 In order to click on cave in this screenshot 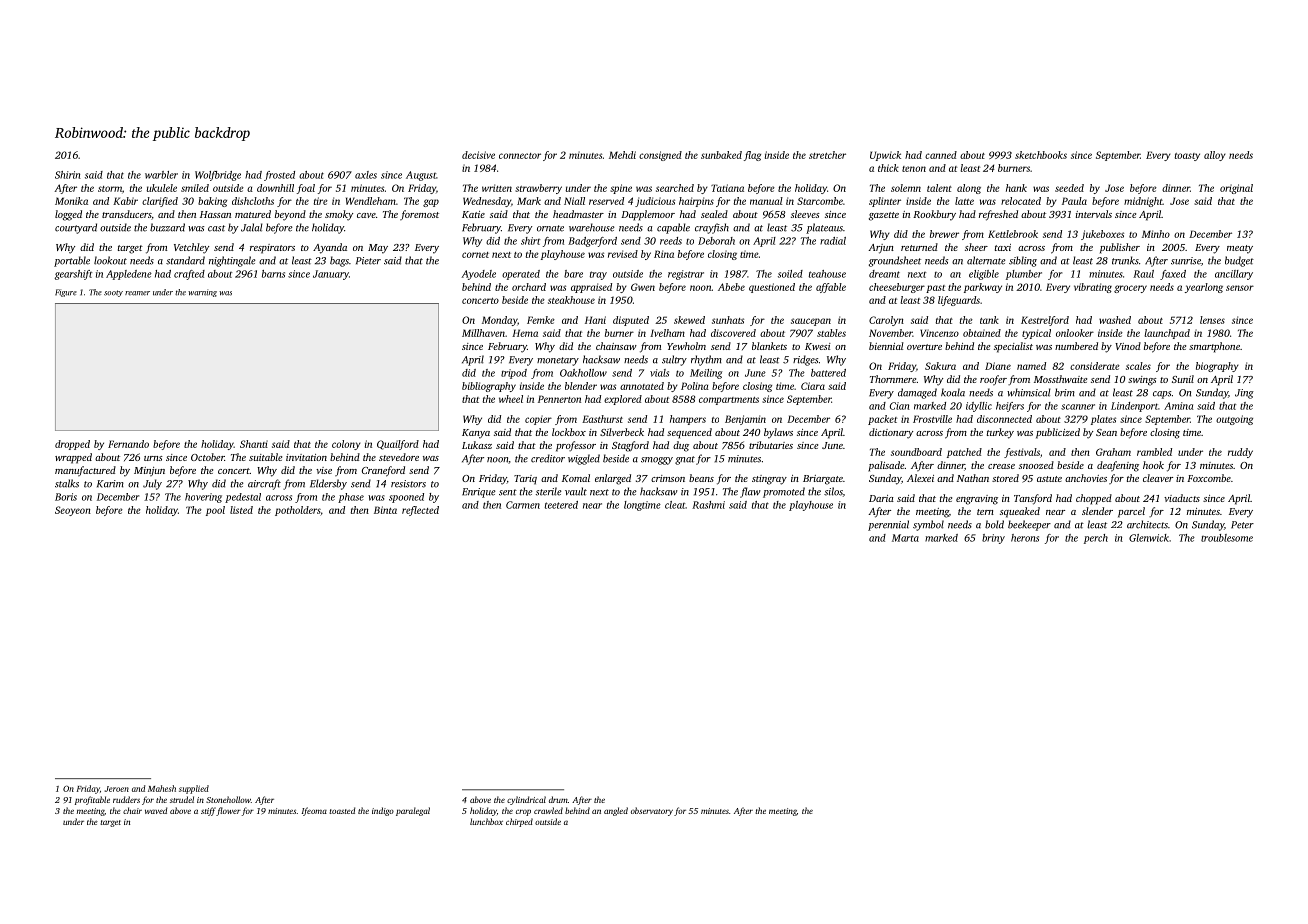, I will do `click(366, 215)`.
